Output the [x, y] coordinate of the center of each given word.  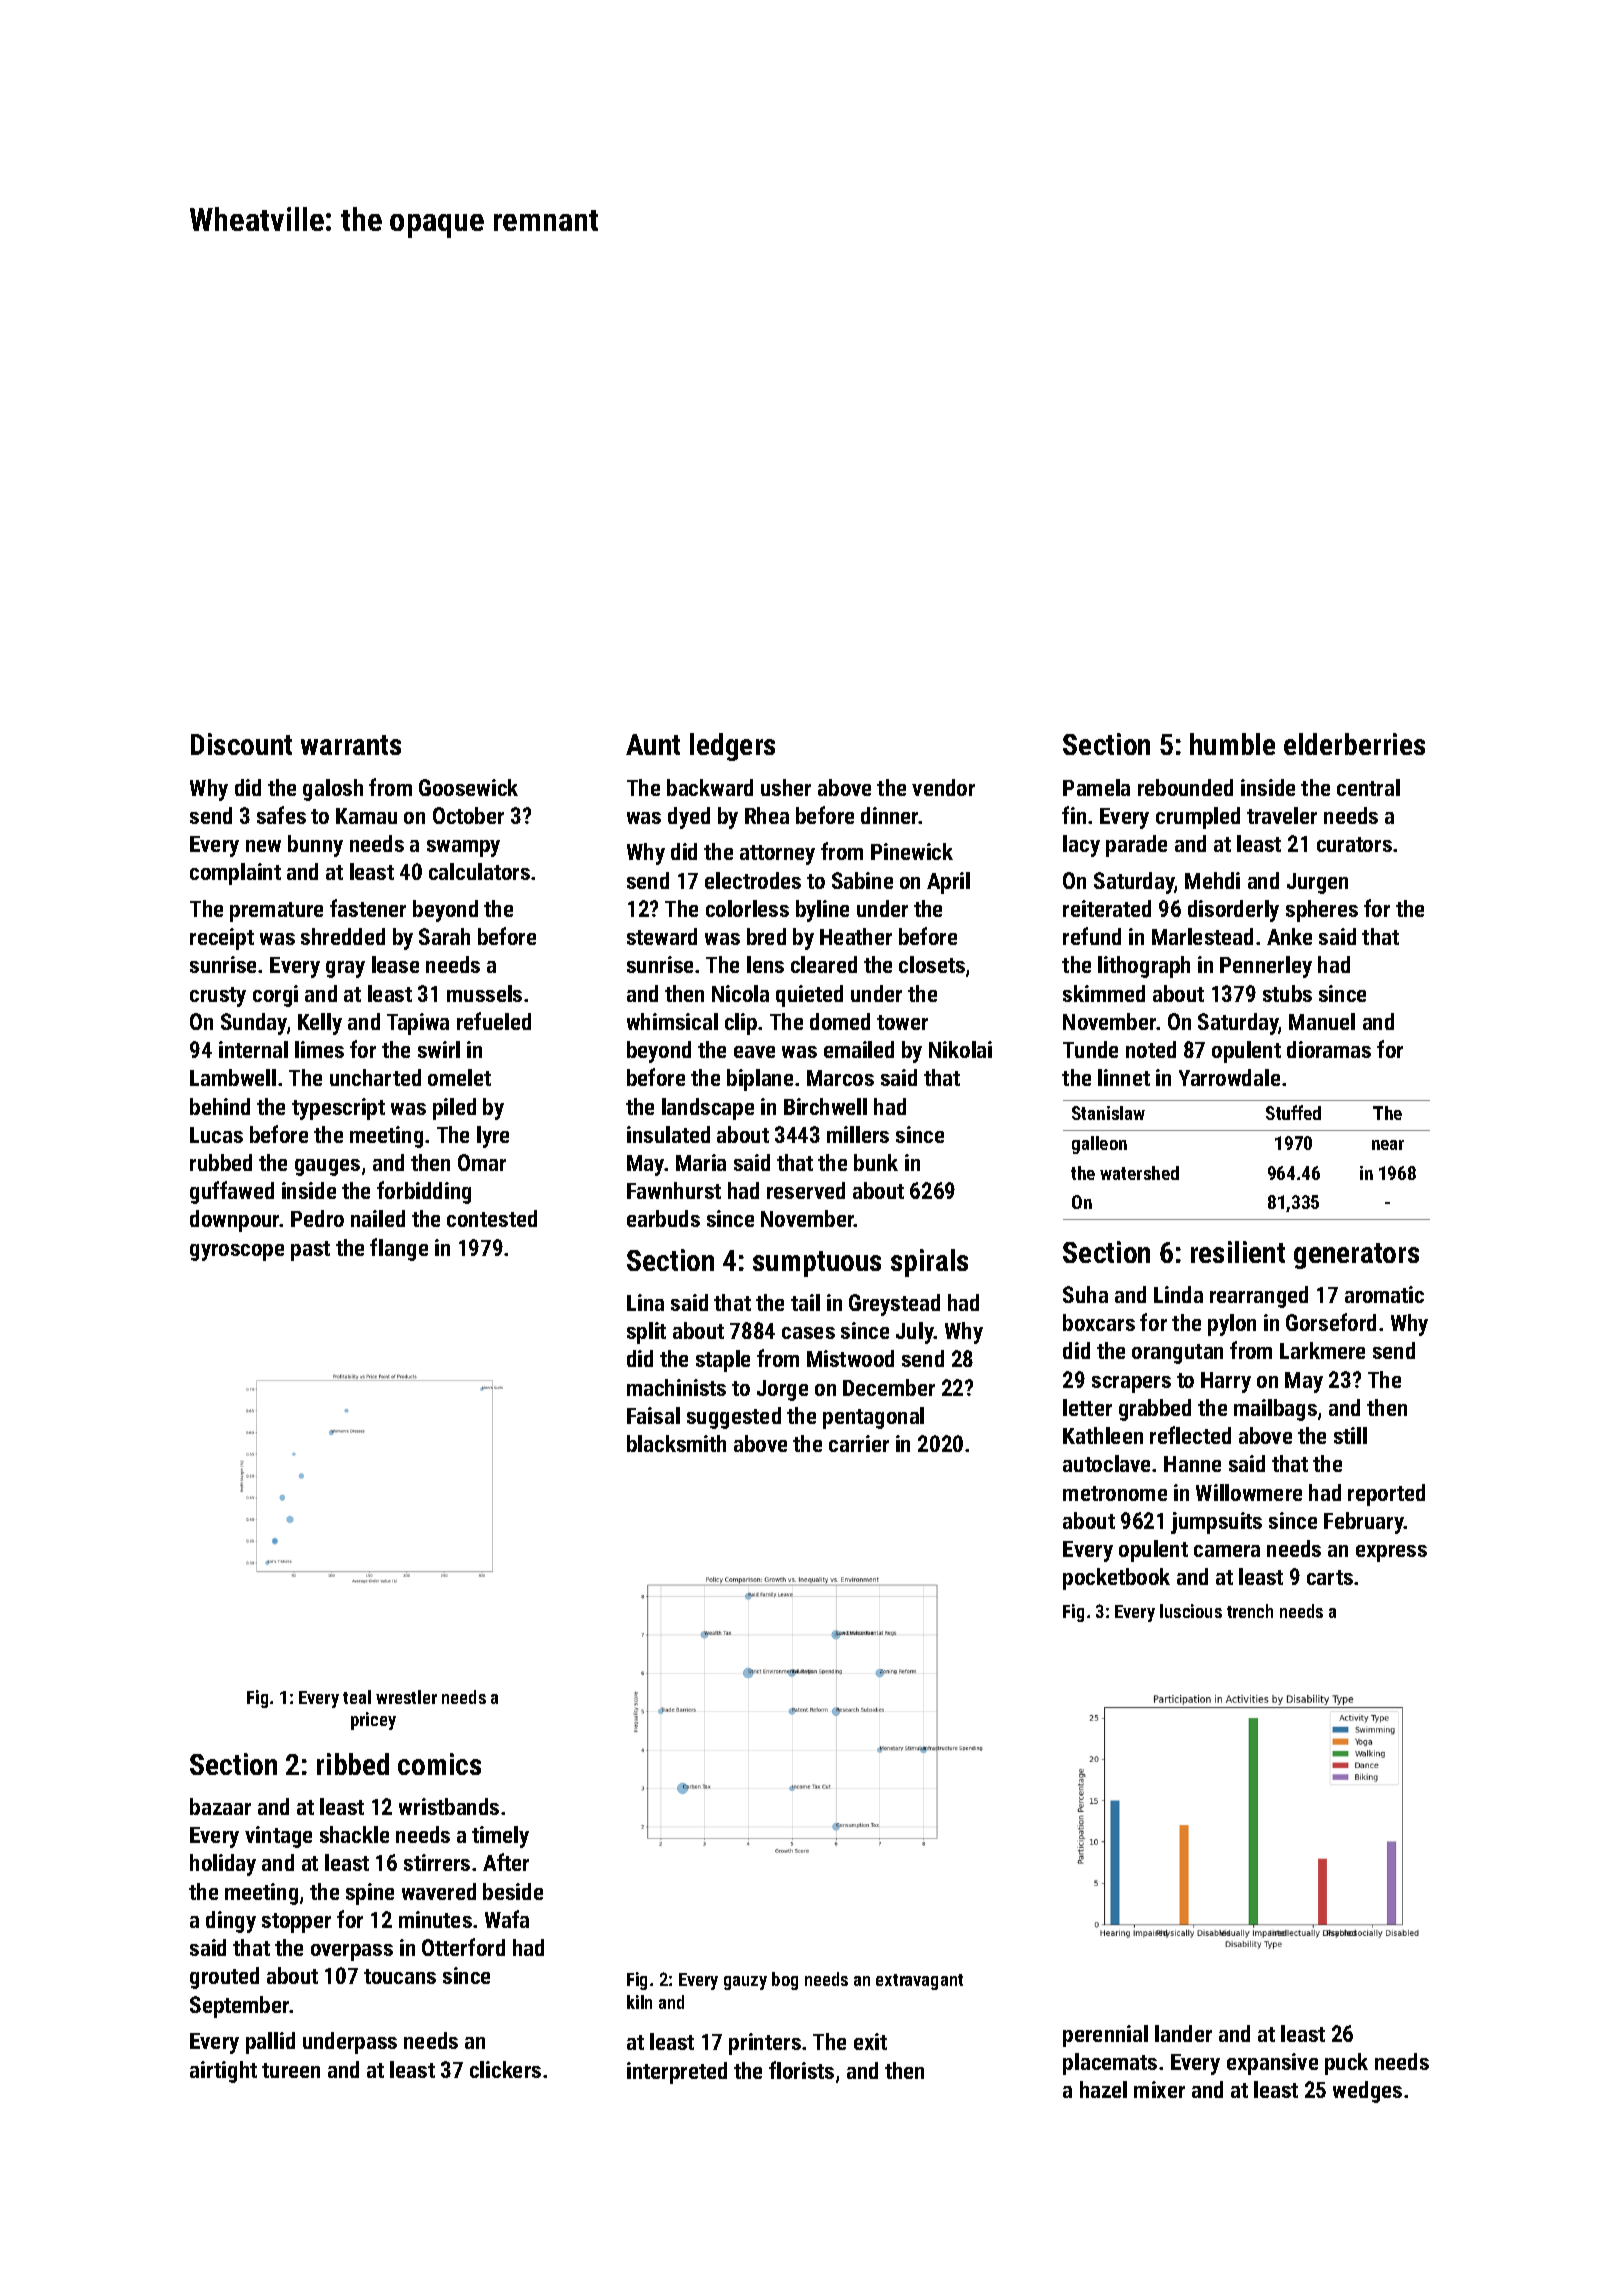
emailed [859, 1049]
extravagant [919, 1982]
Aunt [653, 744]
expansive [1272, 2064]
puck [1346, 2064]
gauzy [745, 1983]
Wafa [507, 1919]
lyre [493, 1137]
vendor [943, 787]
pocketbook [1116, 1579]
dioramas [1329, 1049]
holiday [223, 1865]
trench [1250, 1611]
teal [357, 1697]
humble [1232, 744]
